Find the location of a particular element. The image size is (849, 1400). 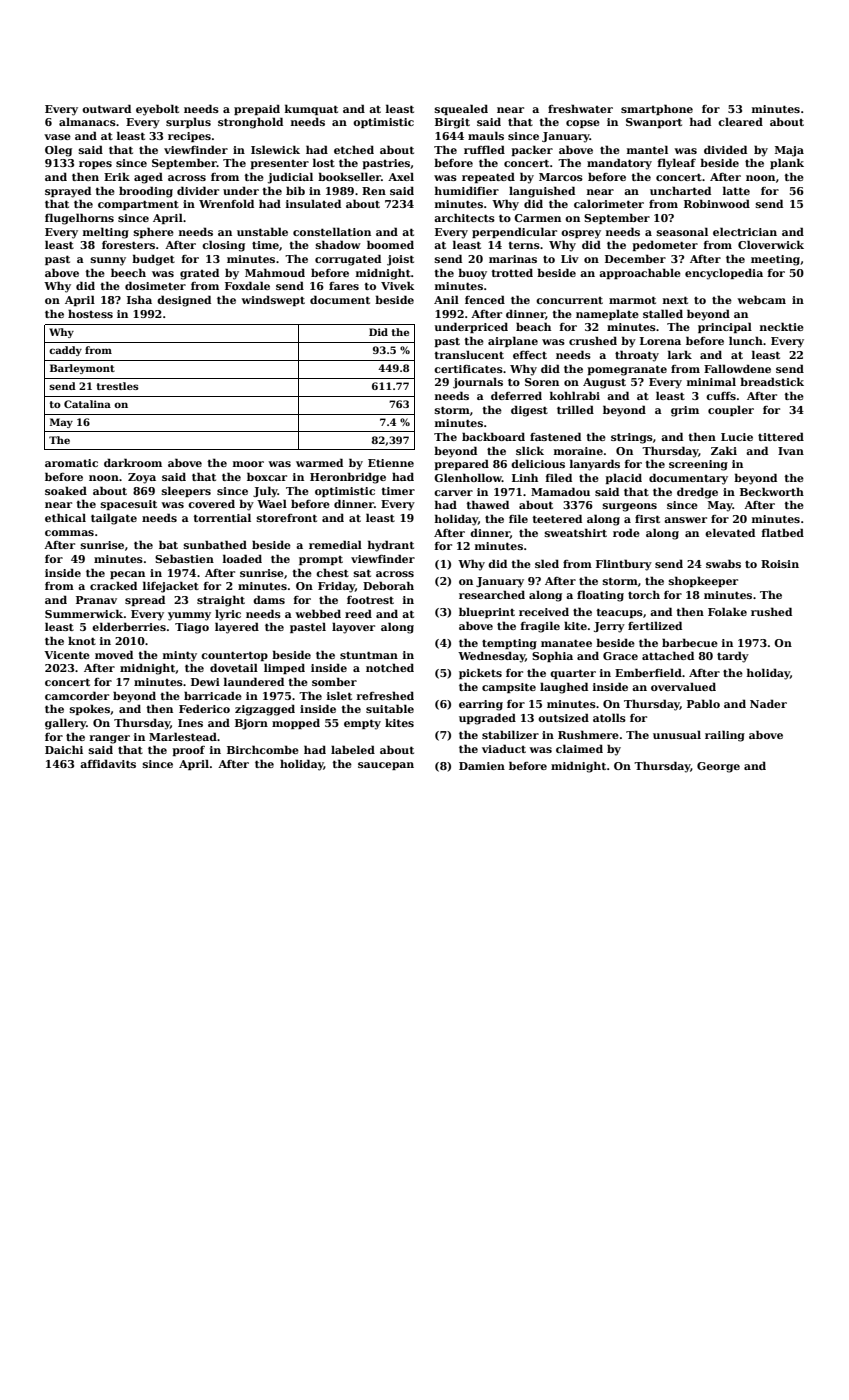

joist is located at coordinates (400, 260).
